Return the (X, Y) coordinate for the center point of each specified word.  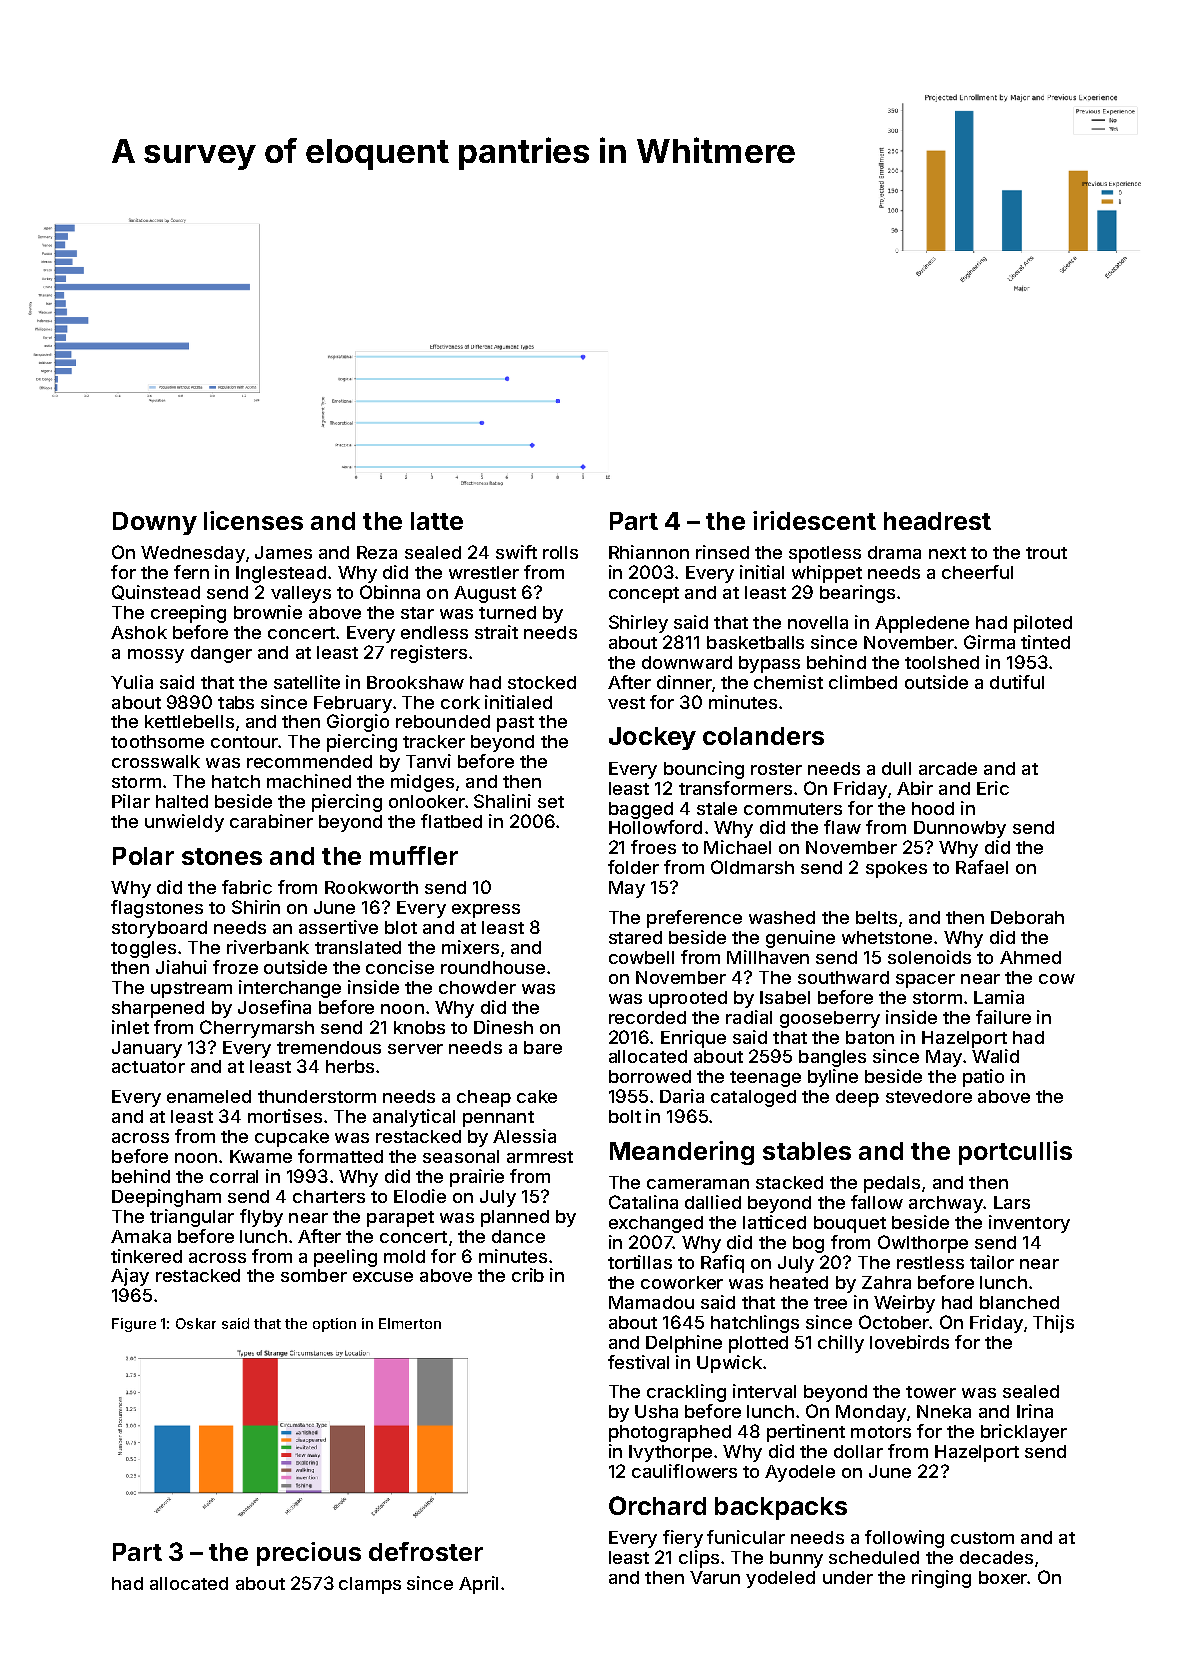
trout (1046, 553)
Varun (715, 1577)
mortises (285, 1116)
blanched (1019, 1302)
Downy (155, 523)
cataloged (753, 1098)
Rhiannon (649, 552)
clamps (370, 1585)
